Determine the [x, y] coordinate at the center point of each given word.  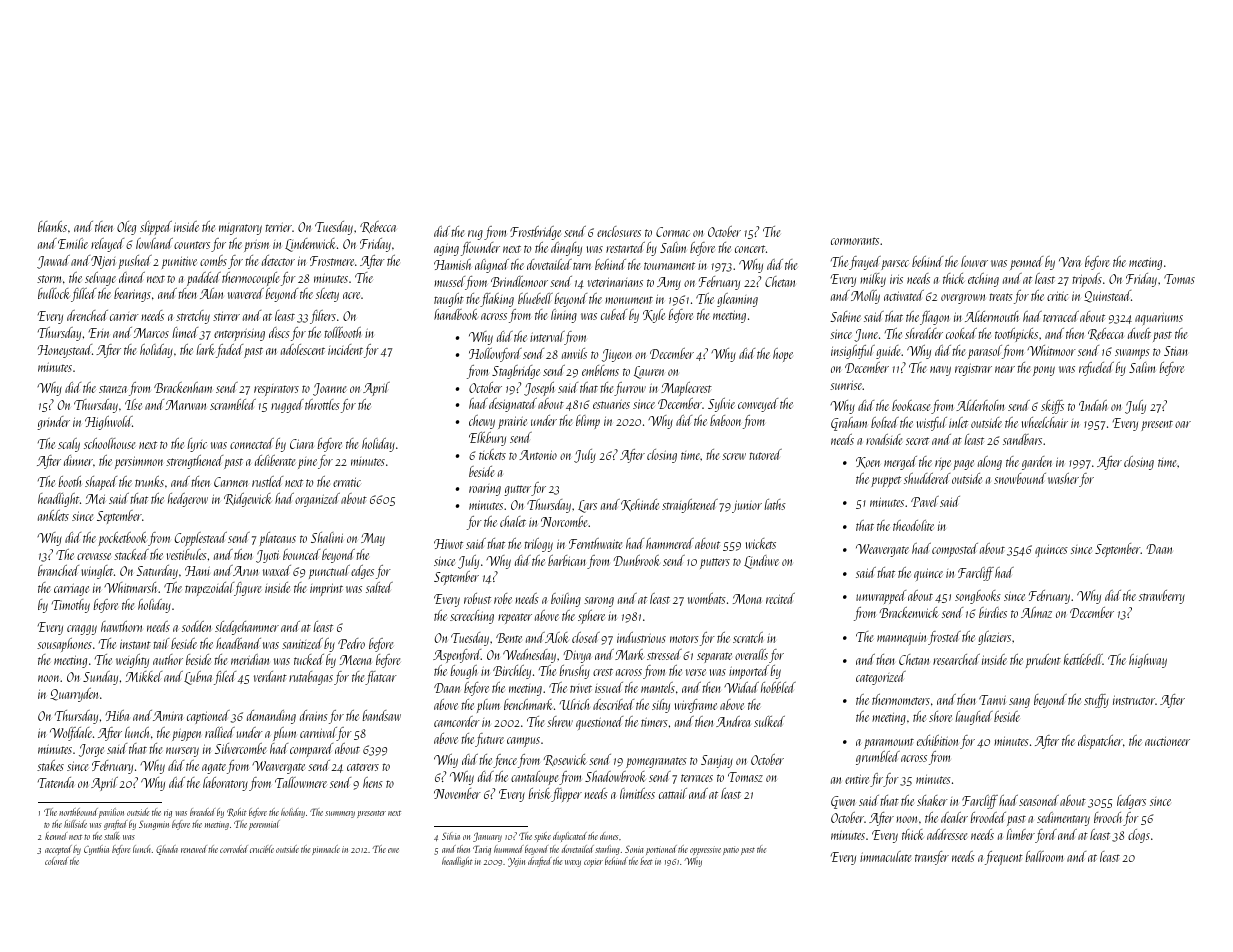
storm [49, 279]
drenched [87, 315]
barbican [567, 560]
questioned [599, 723]
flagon [934, 318]
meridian [250, 659]
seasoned [1039, 800]
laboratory [225, 784]
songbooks [978, 597]
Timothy [71, 606]
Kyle [654, 316]
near [1005, 369]
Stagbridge [516, 372]
